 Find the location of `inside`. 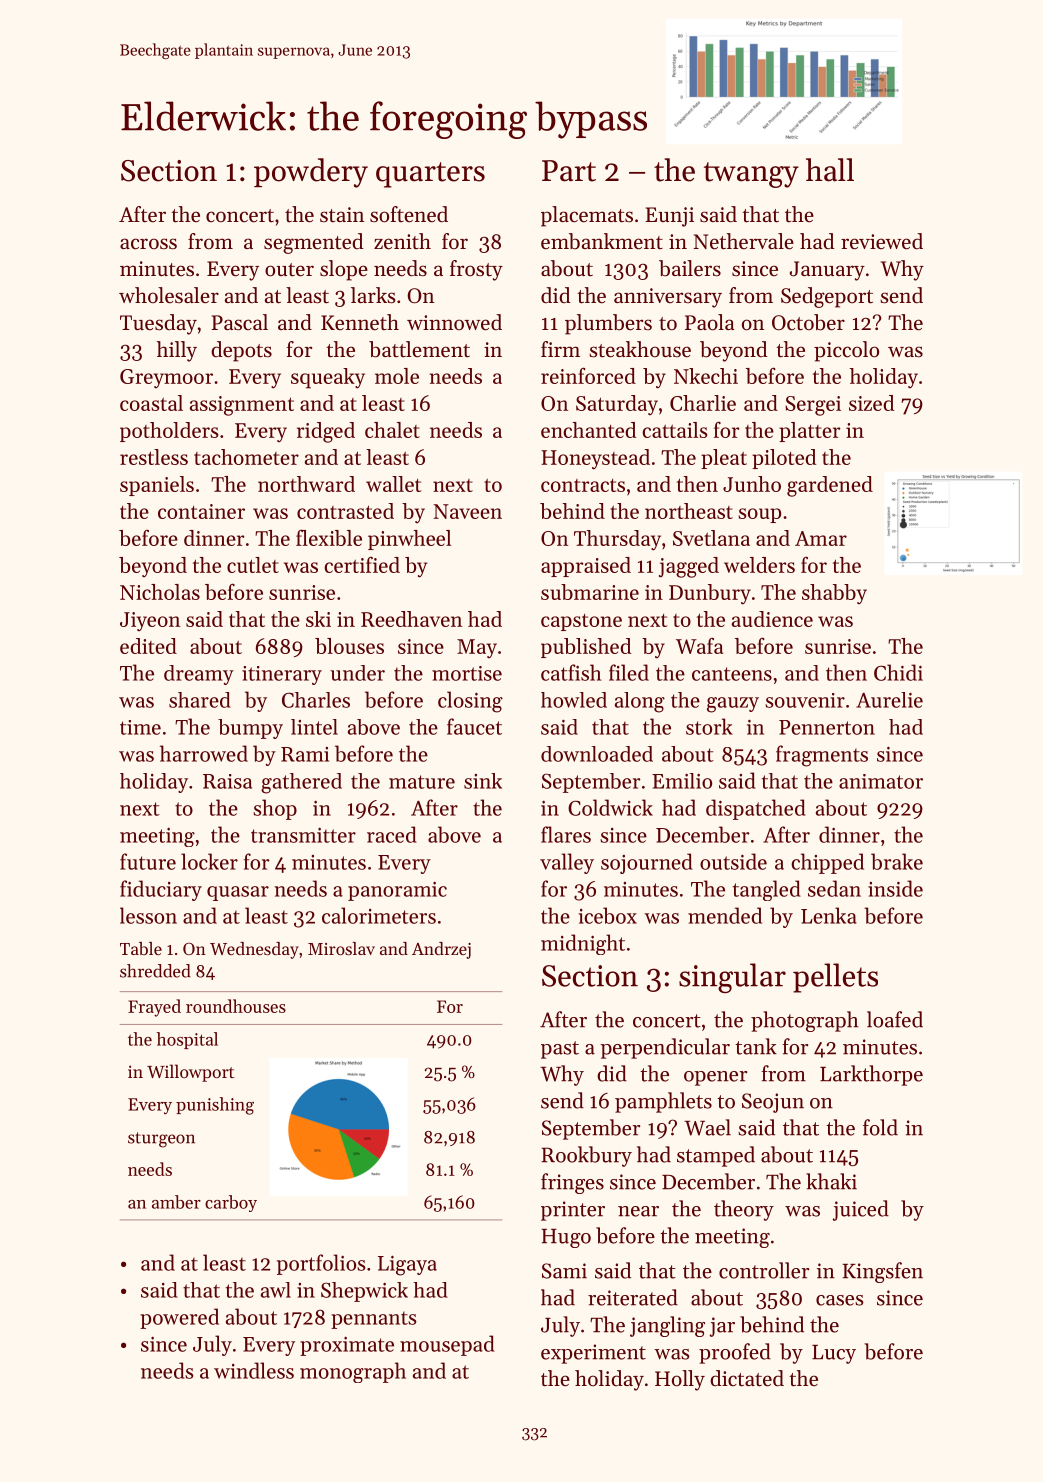

inside is located at coordinates (895, 888).
